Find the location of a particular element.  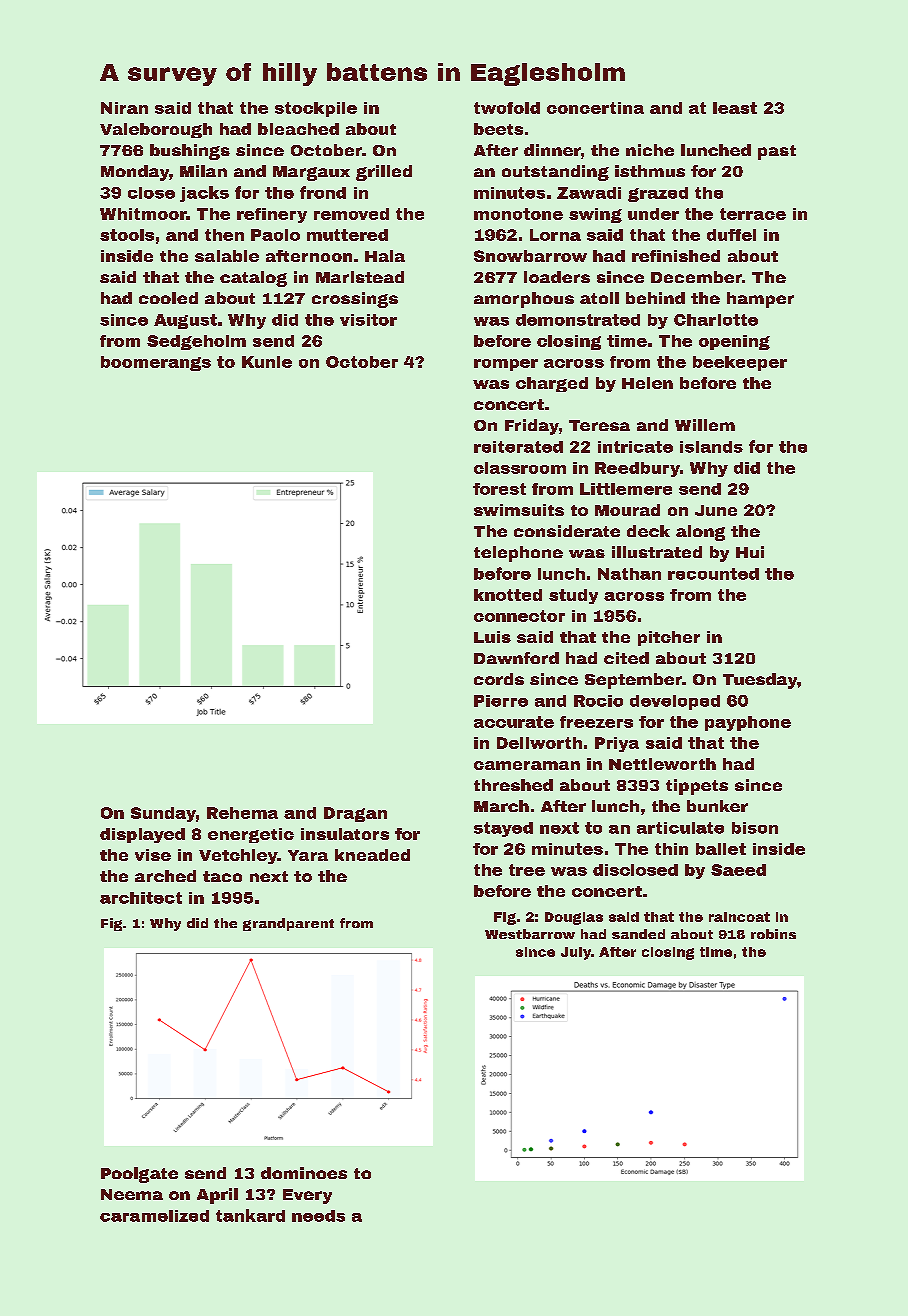

energetic is located at coordinates (251, 835).
